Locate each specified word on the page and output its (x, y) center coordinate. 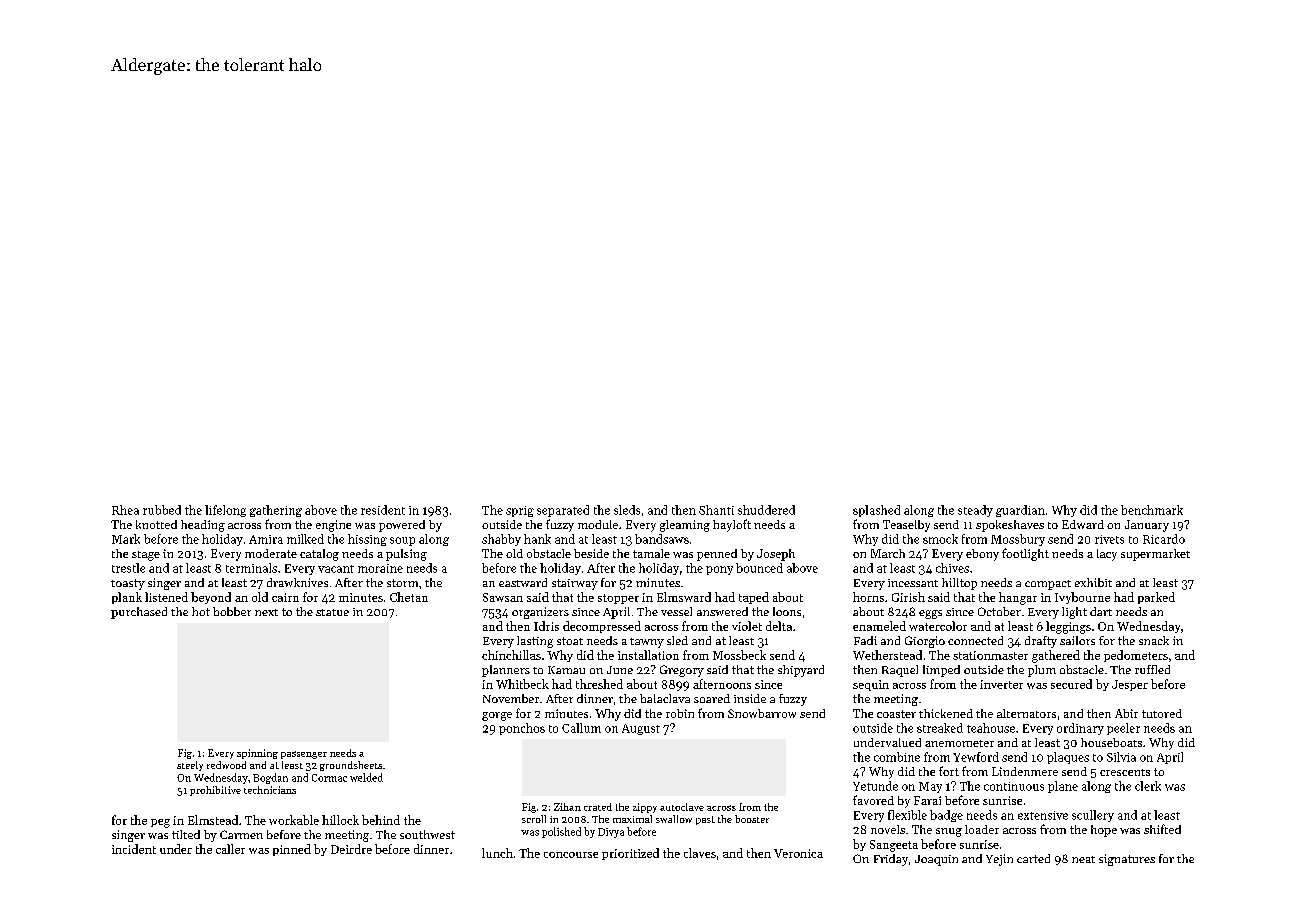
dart (1101, 611)
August (641, 729)
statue (332, 612)
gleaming (685, 526)
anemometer (959, 743)
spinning (257, 754)
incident (134, 849)
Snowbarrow (762, 713)
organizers (540, 613)
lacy (1107, 555)
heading (203, 526)
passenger (304, 755)
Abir (1126, 713)
